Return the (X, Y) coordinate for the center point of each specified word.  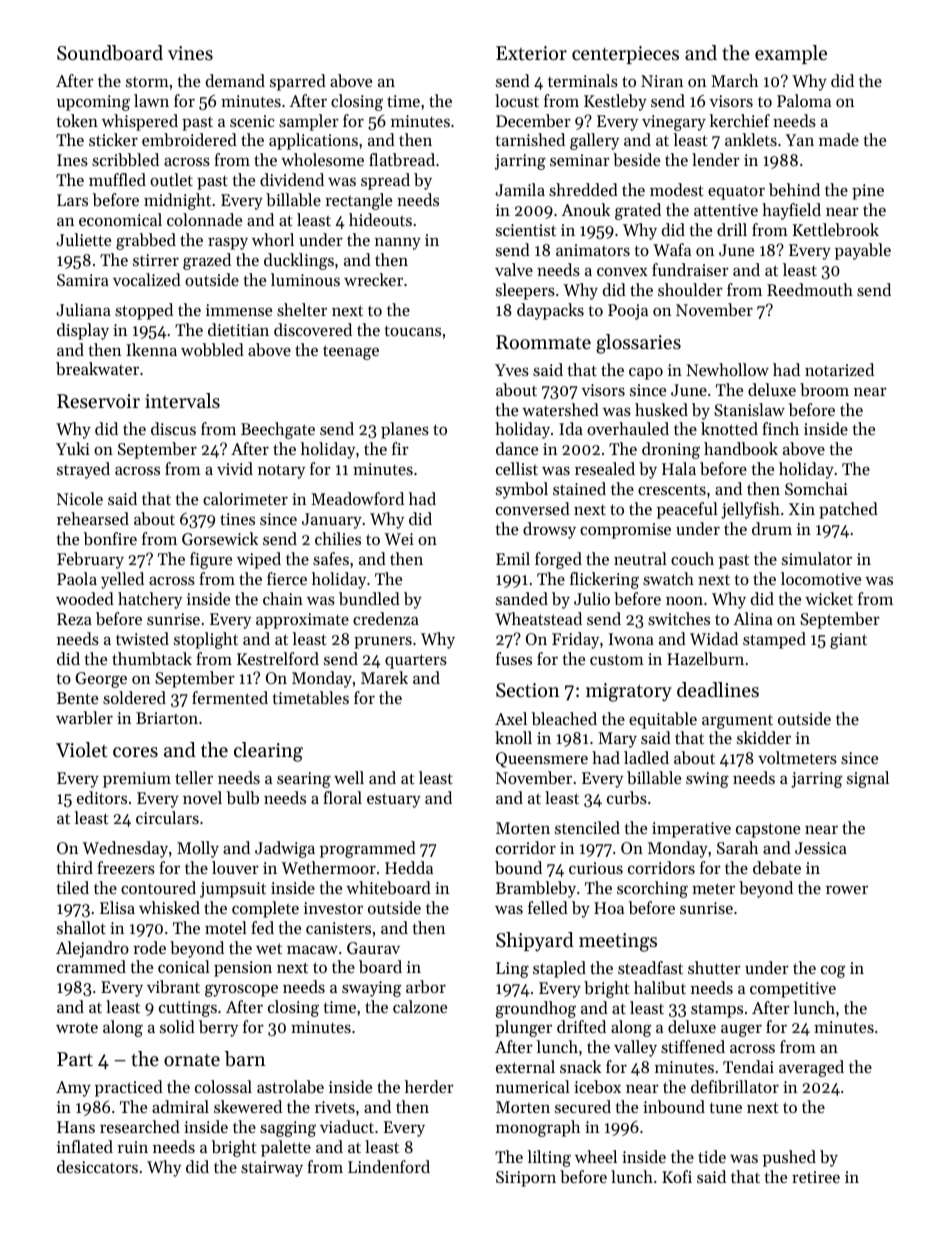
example (791, 54)
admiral (180, 1106)
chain (283, 598)
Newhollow (727, 369)
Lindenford (389, 1166)
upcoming (93, 103)
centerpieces (625, 55)
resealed (605, 468)
